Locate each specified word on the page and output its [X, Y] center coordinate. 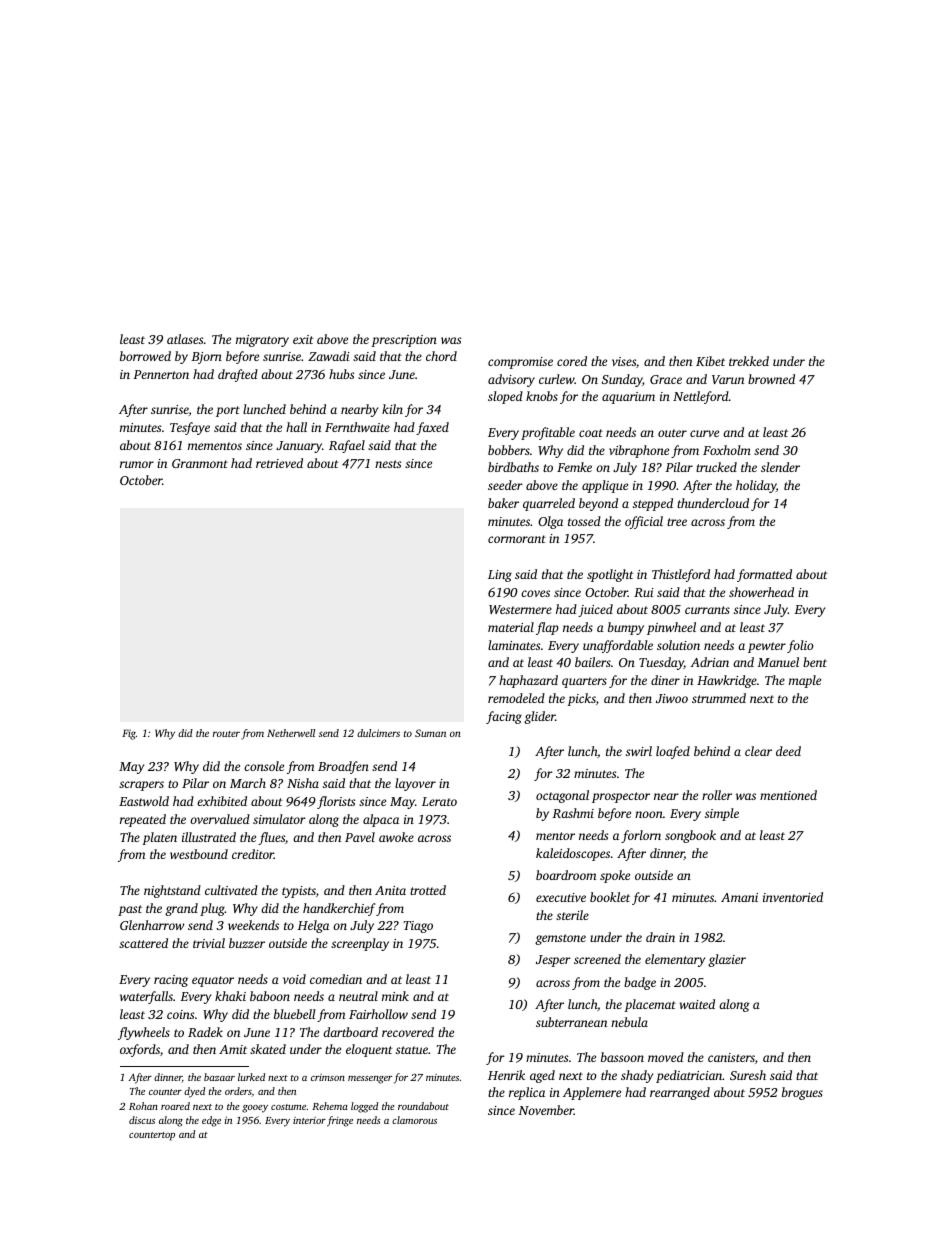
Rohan [143, 1106]
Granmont [200, 463]
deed [788, 751]
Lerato [439, 801]
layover [415, 784]
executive [561, 897]
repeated [143, 820]
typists [299, 892]
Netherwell [291, 733]
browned [771, 379]
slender [780, 467]
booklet [610, 897]
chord [441, 356]
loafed [673, 752]
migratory [262, 341]
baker [503, 503]
